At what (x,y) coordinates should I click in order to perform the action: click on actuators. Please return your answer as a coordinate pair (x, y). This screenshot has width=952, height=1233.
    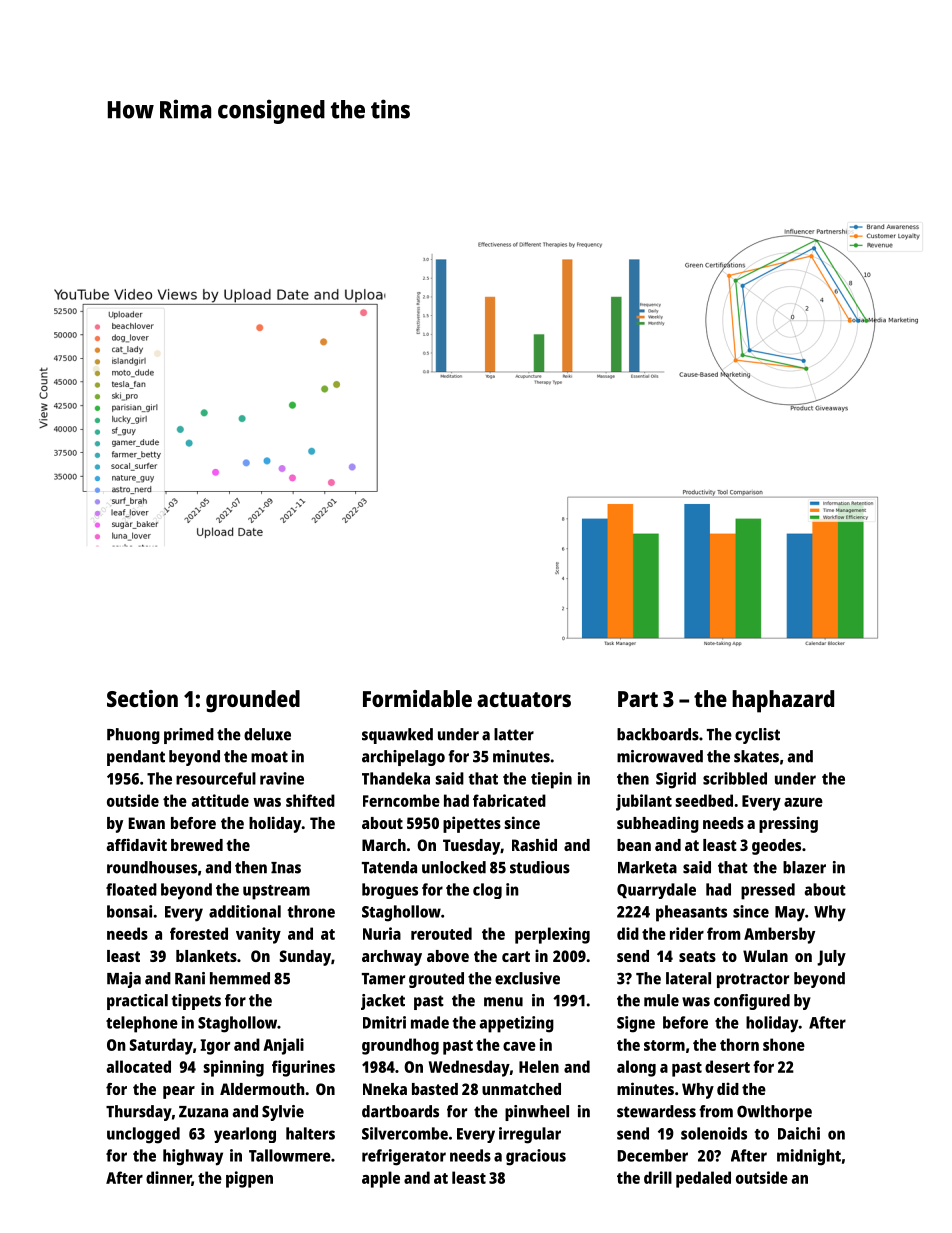
    Looking at the image, I should click on (524, 699).
